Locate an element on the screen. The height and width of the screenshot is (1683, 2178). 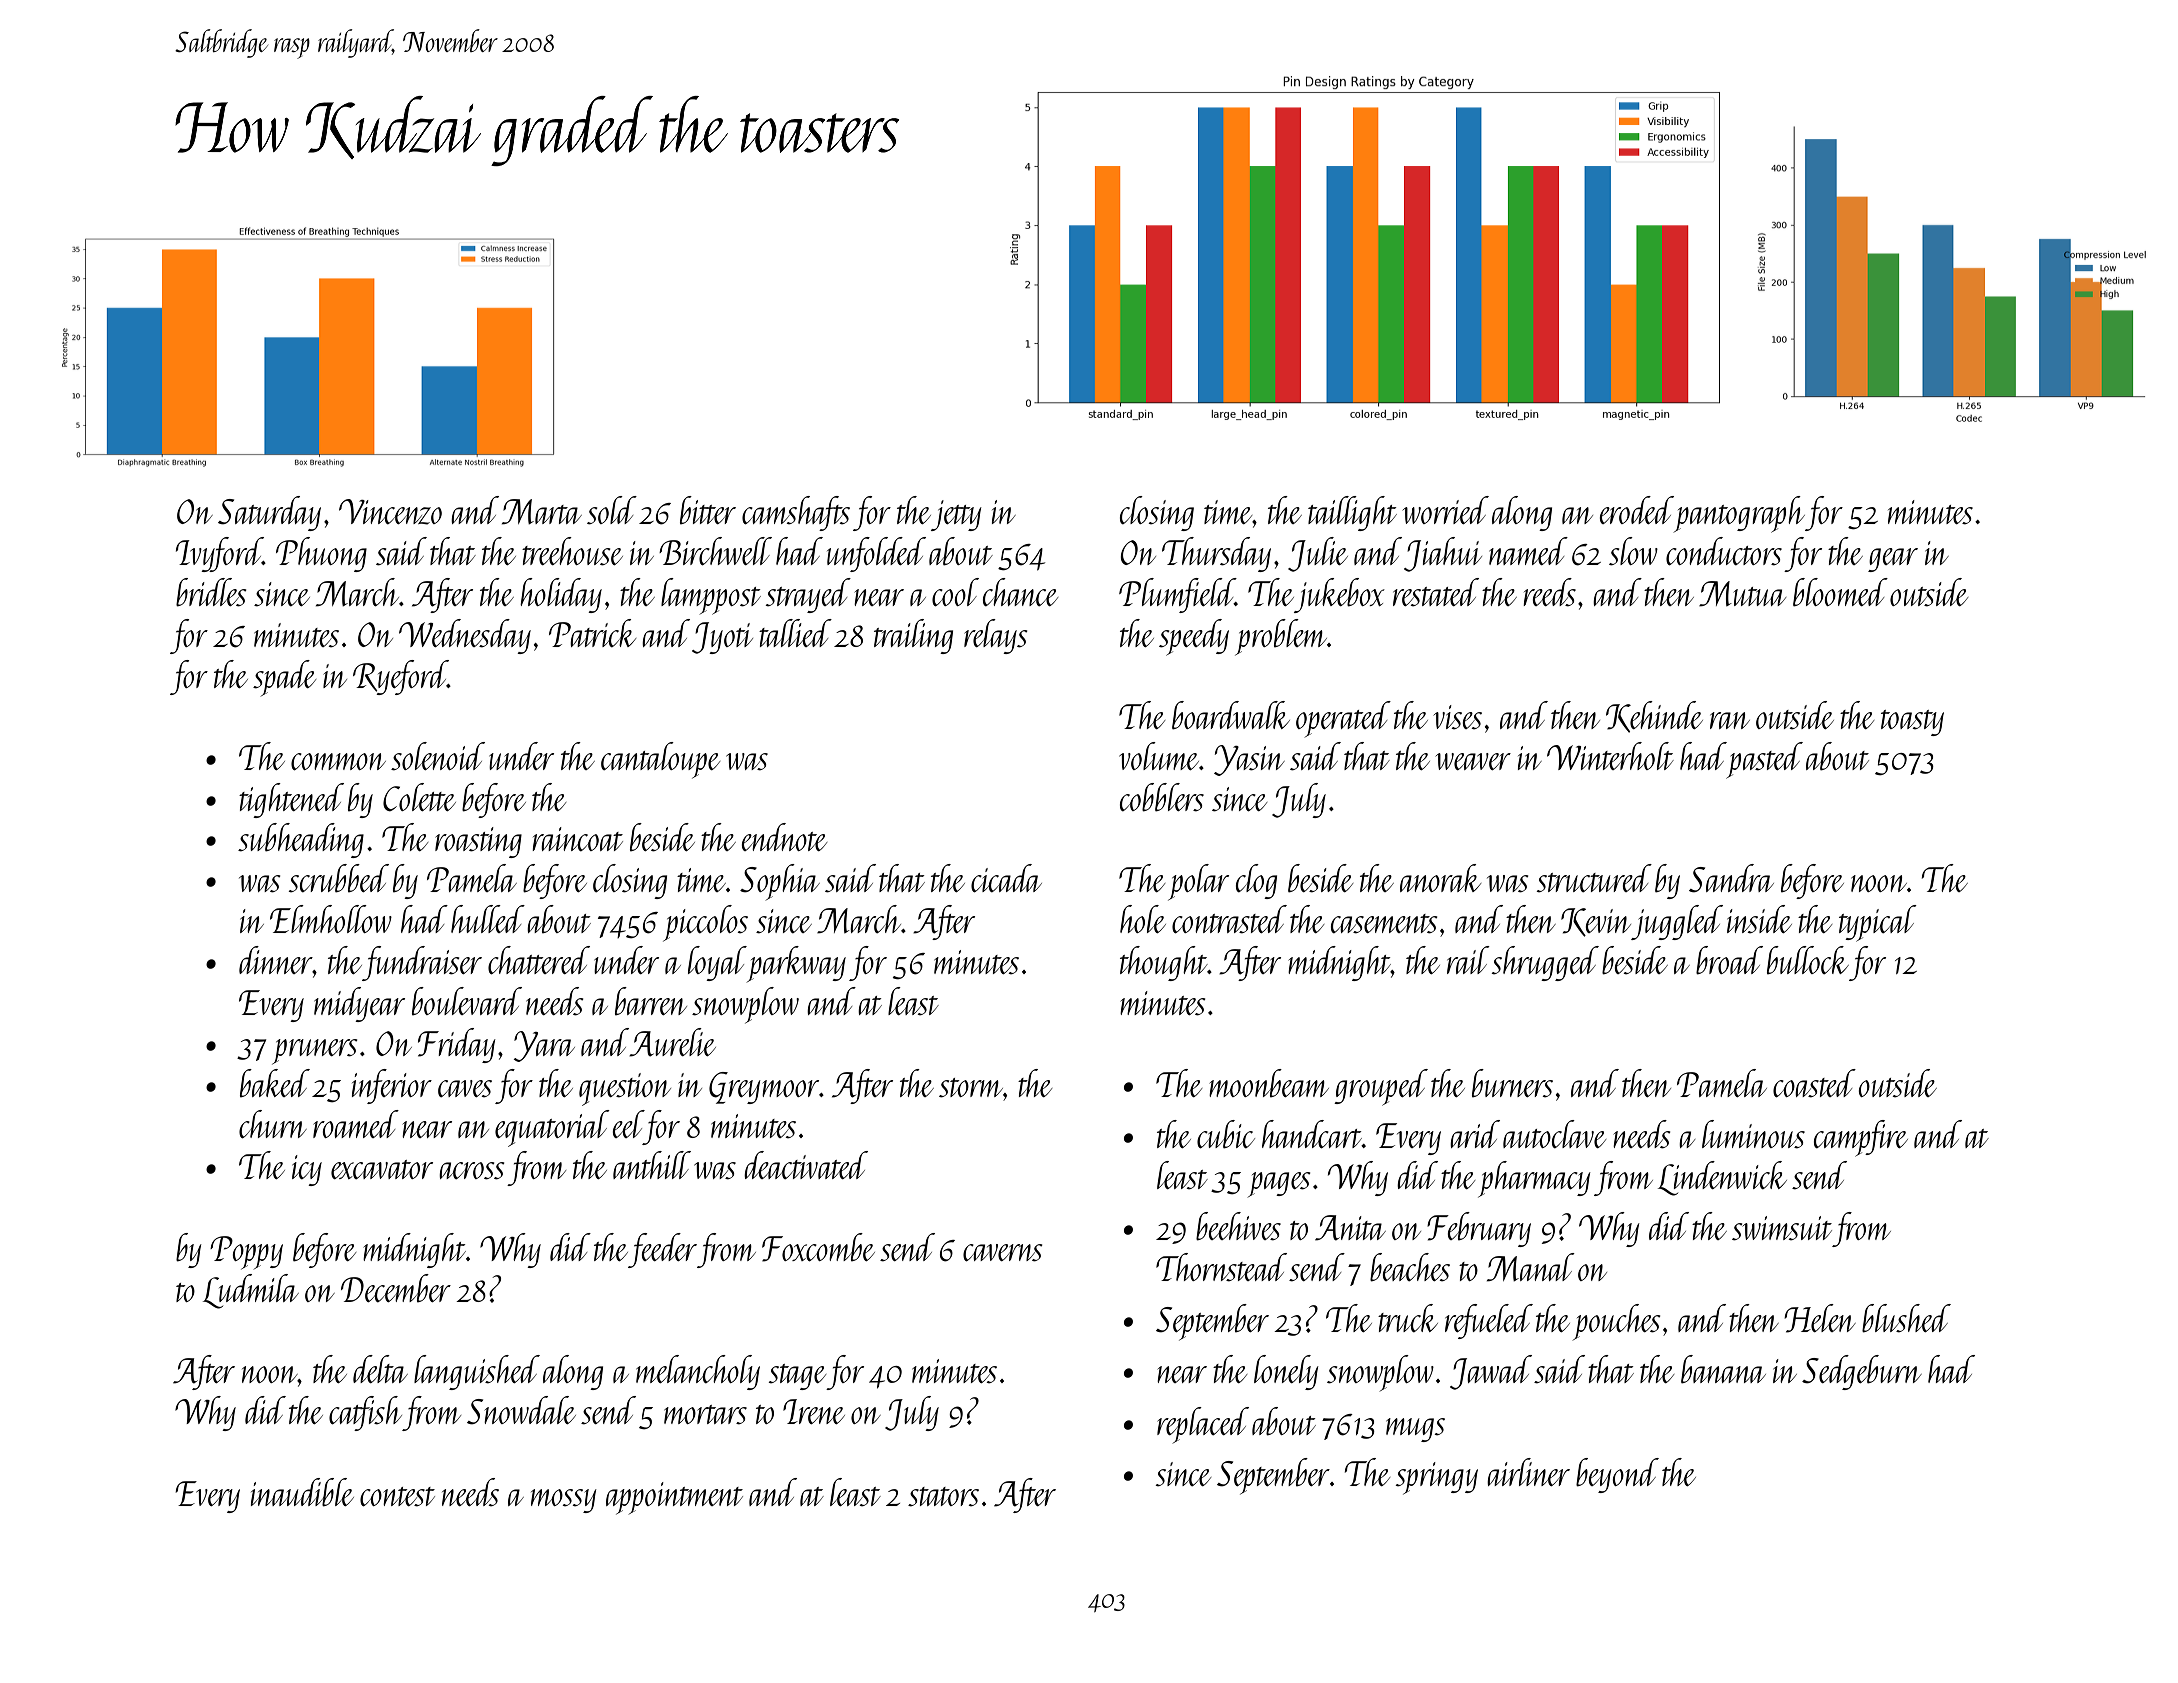
chance is located at coordinates (1020, 592).
